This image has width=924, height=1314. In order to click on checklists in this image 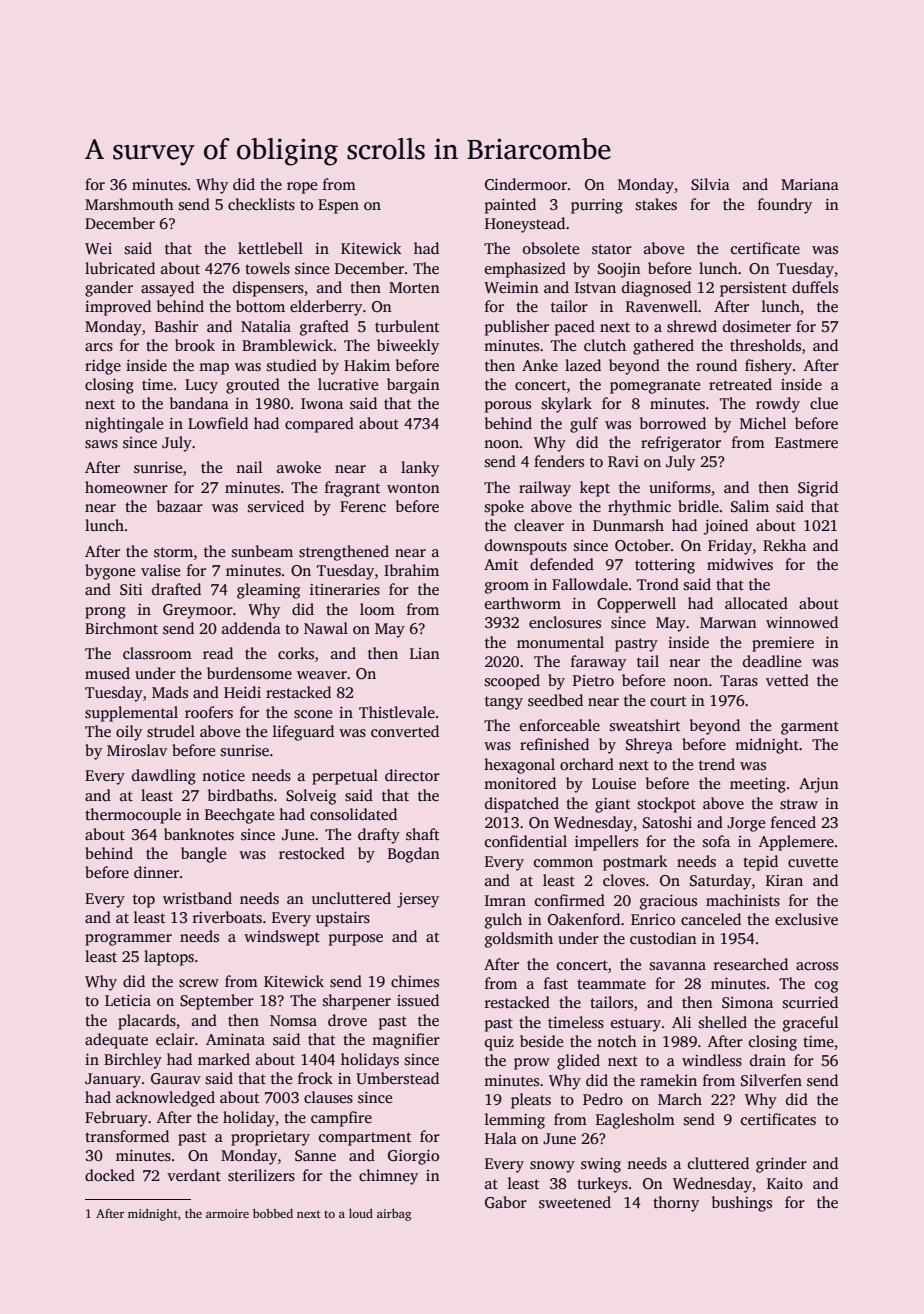, I will do `click(261, 204)`.
